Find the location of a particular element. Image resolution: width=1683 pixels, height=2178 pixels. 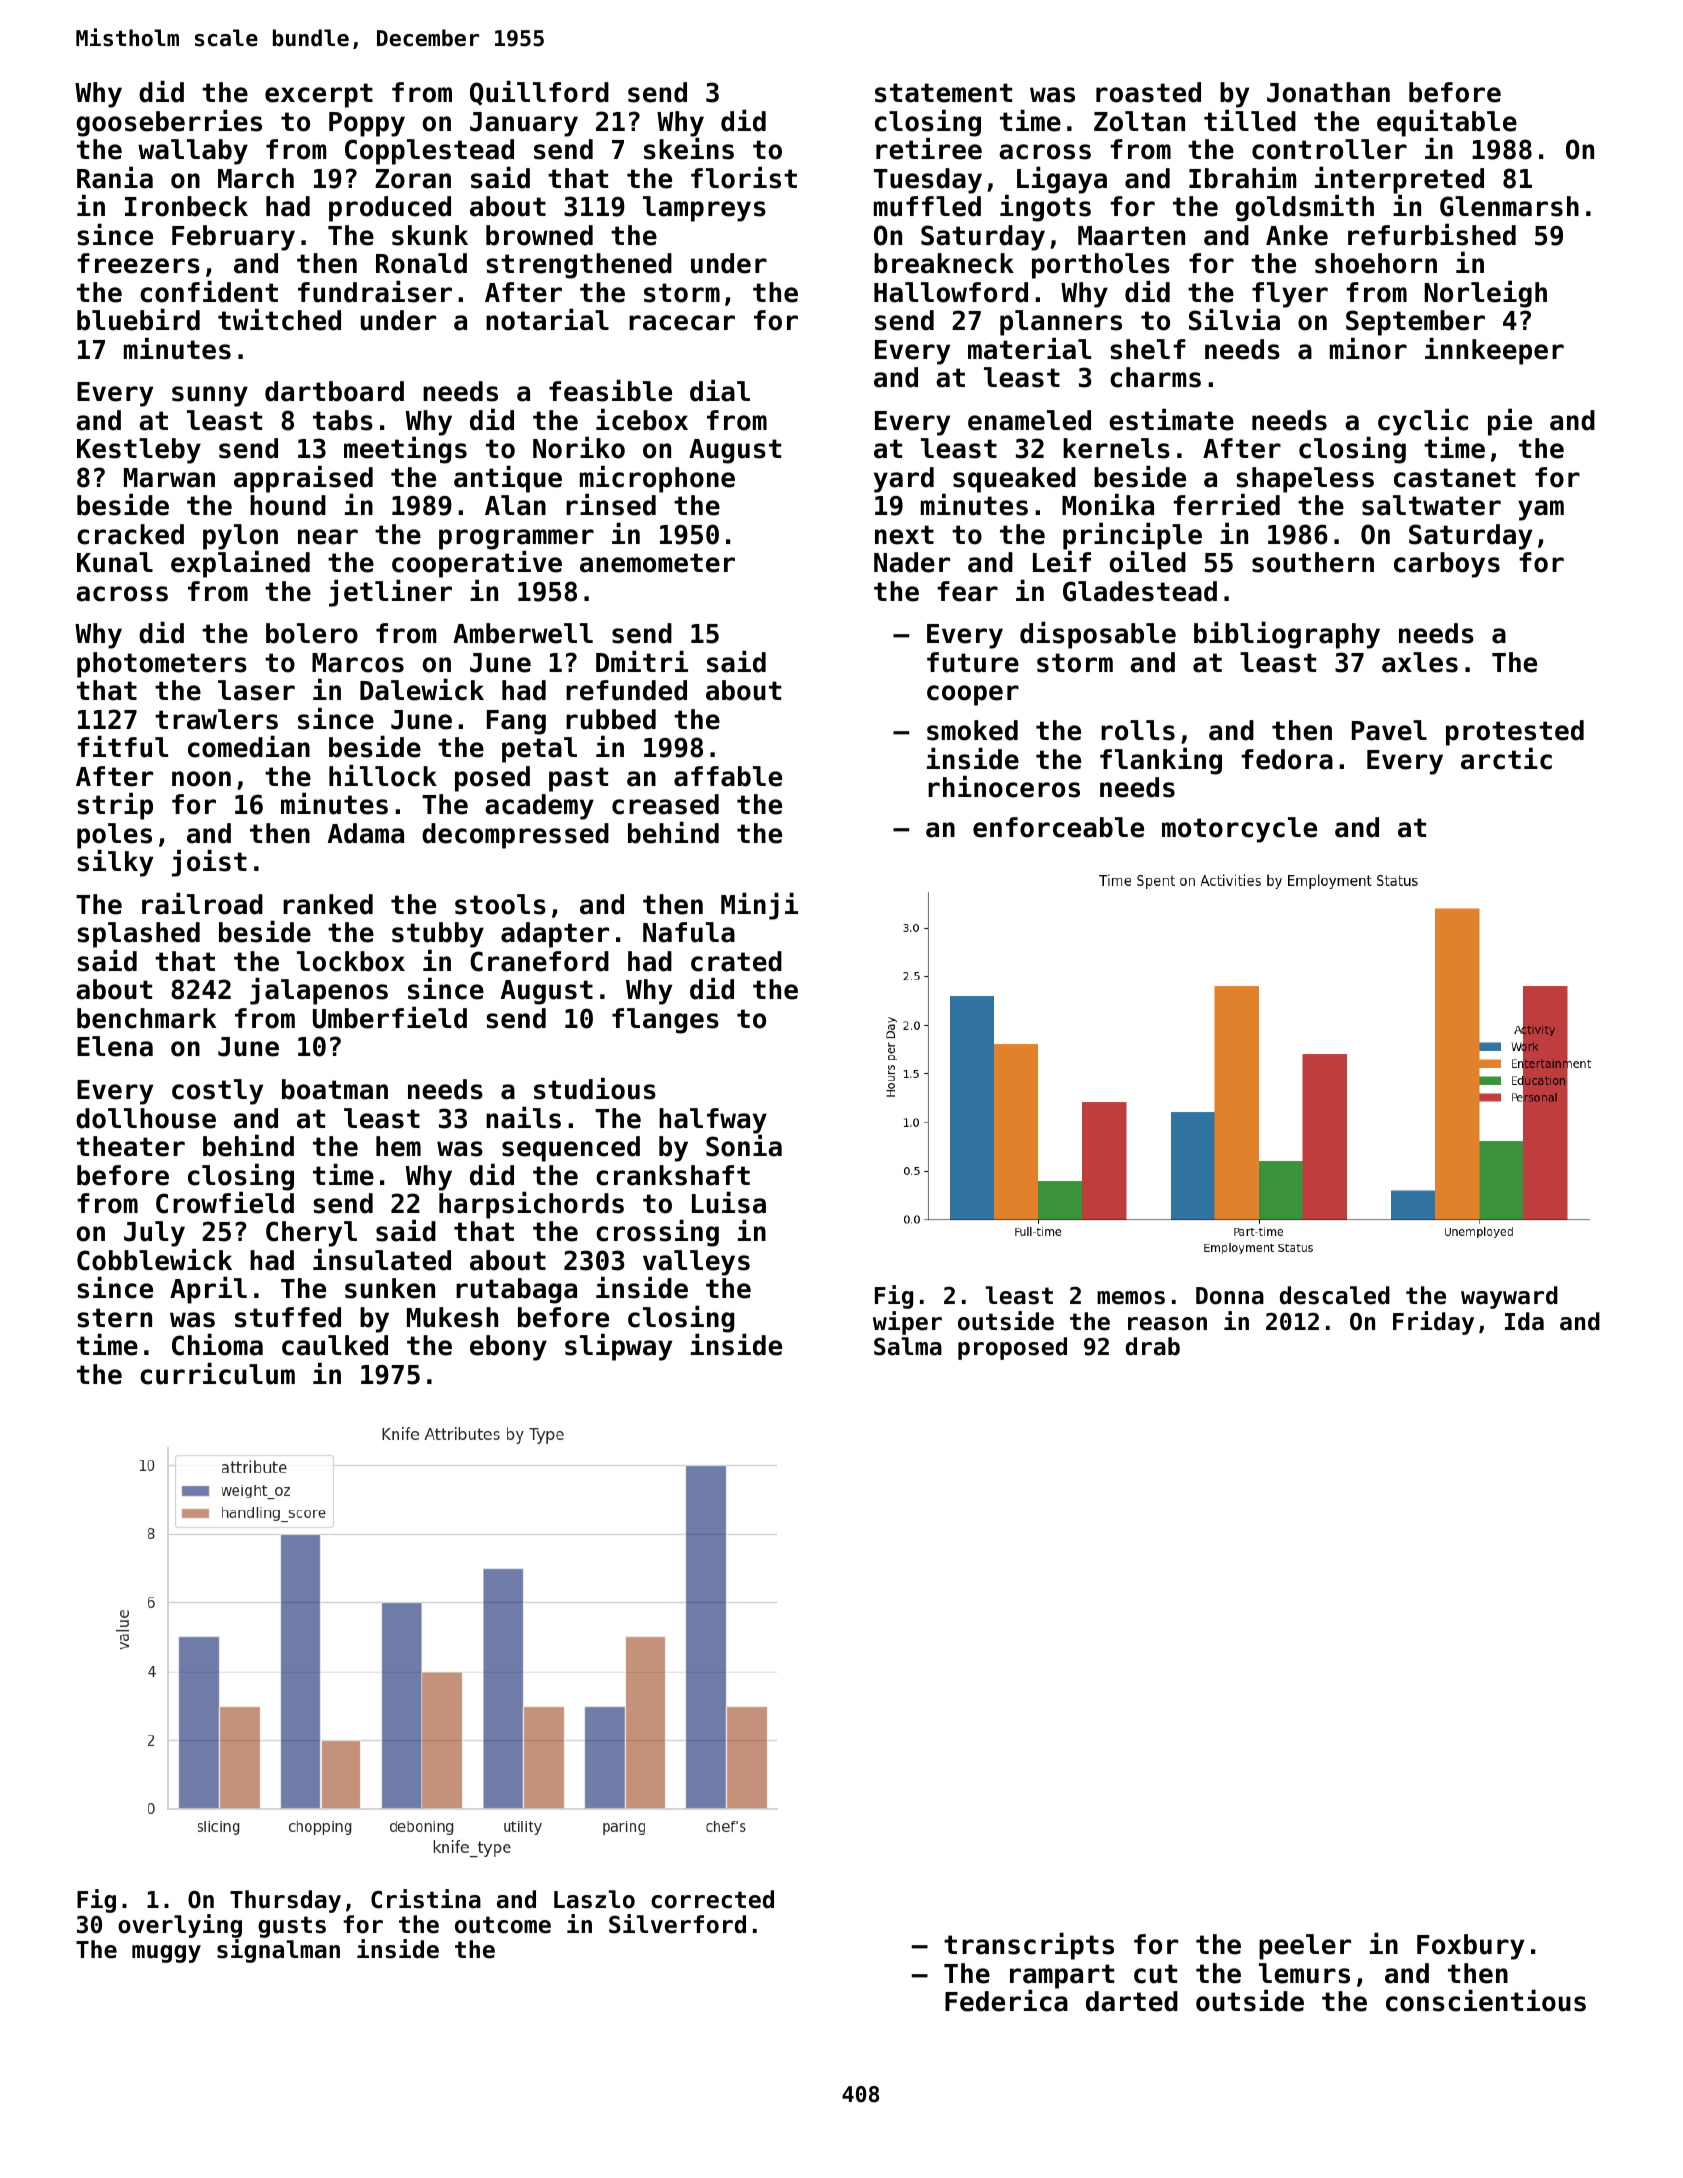

signalman is located at coordinates (278, 1951).
